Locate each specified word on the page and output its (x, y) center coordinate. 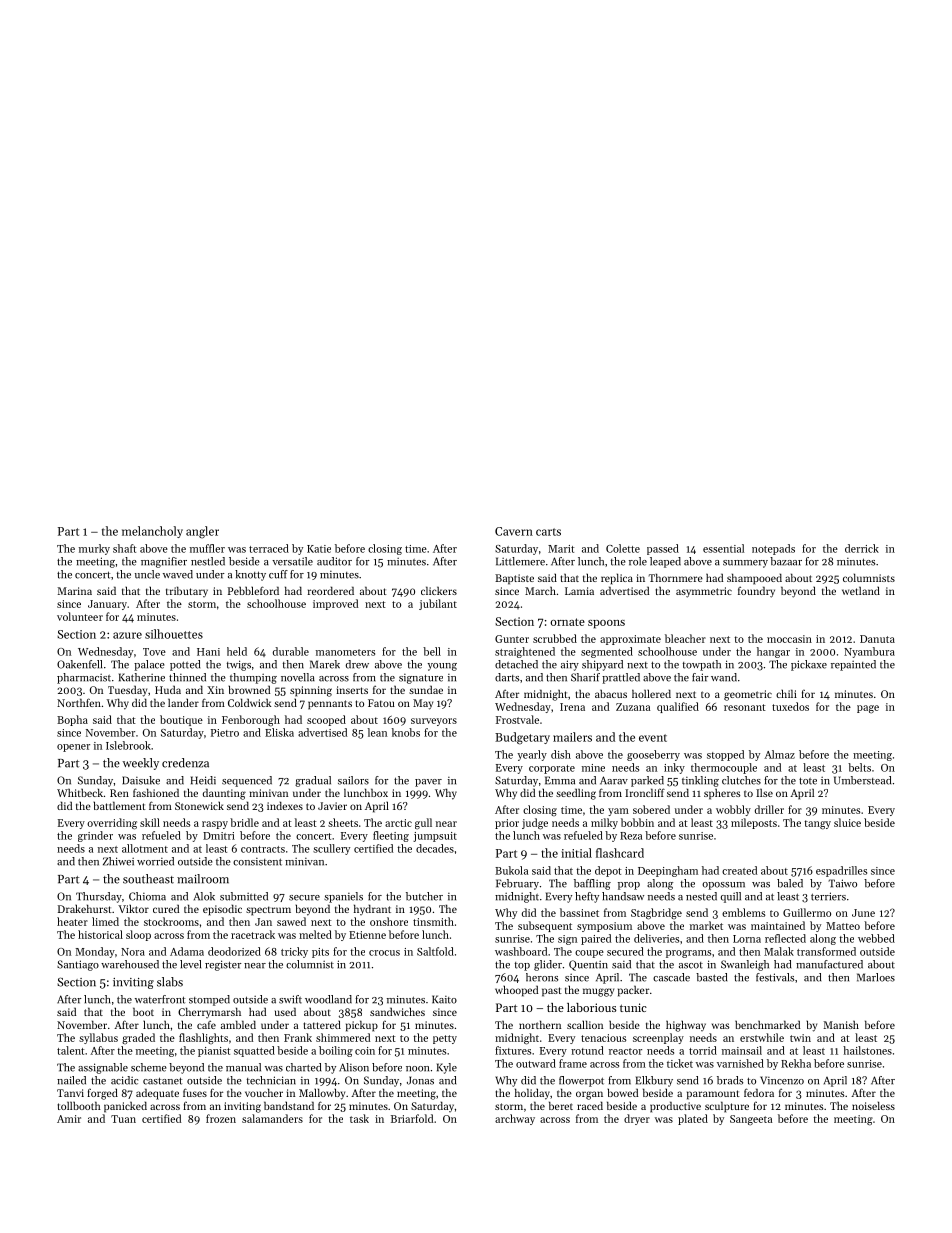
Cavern (514, 531)
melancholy (152, 532)
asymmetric (704, 592)
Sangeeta (751, 1120)
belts (859, 767)
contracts (263, 849)
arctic (398, 823)
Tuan (123, 1119)
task (359, 1118)
